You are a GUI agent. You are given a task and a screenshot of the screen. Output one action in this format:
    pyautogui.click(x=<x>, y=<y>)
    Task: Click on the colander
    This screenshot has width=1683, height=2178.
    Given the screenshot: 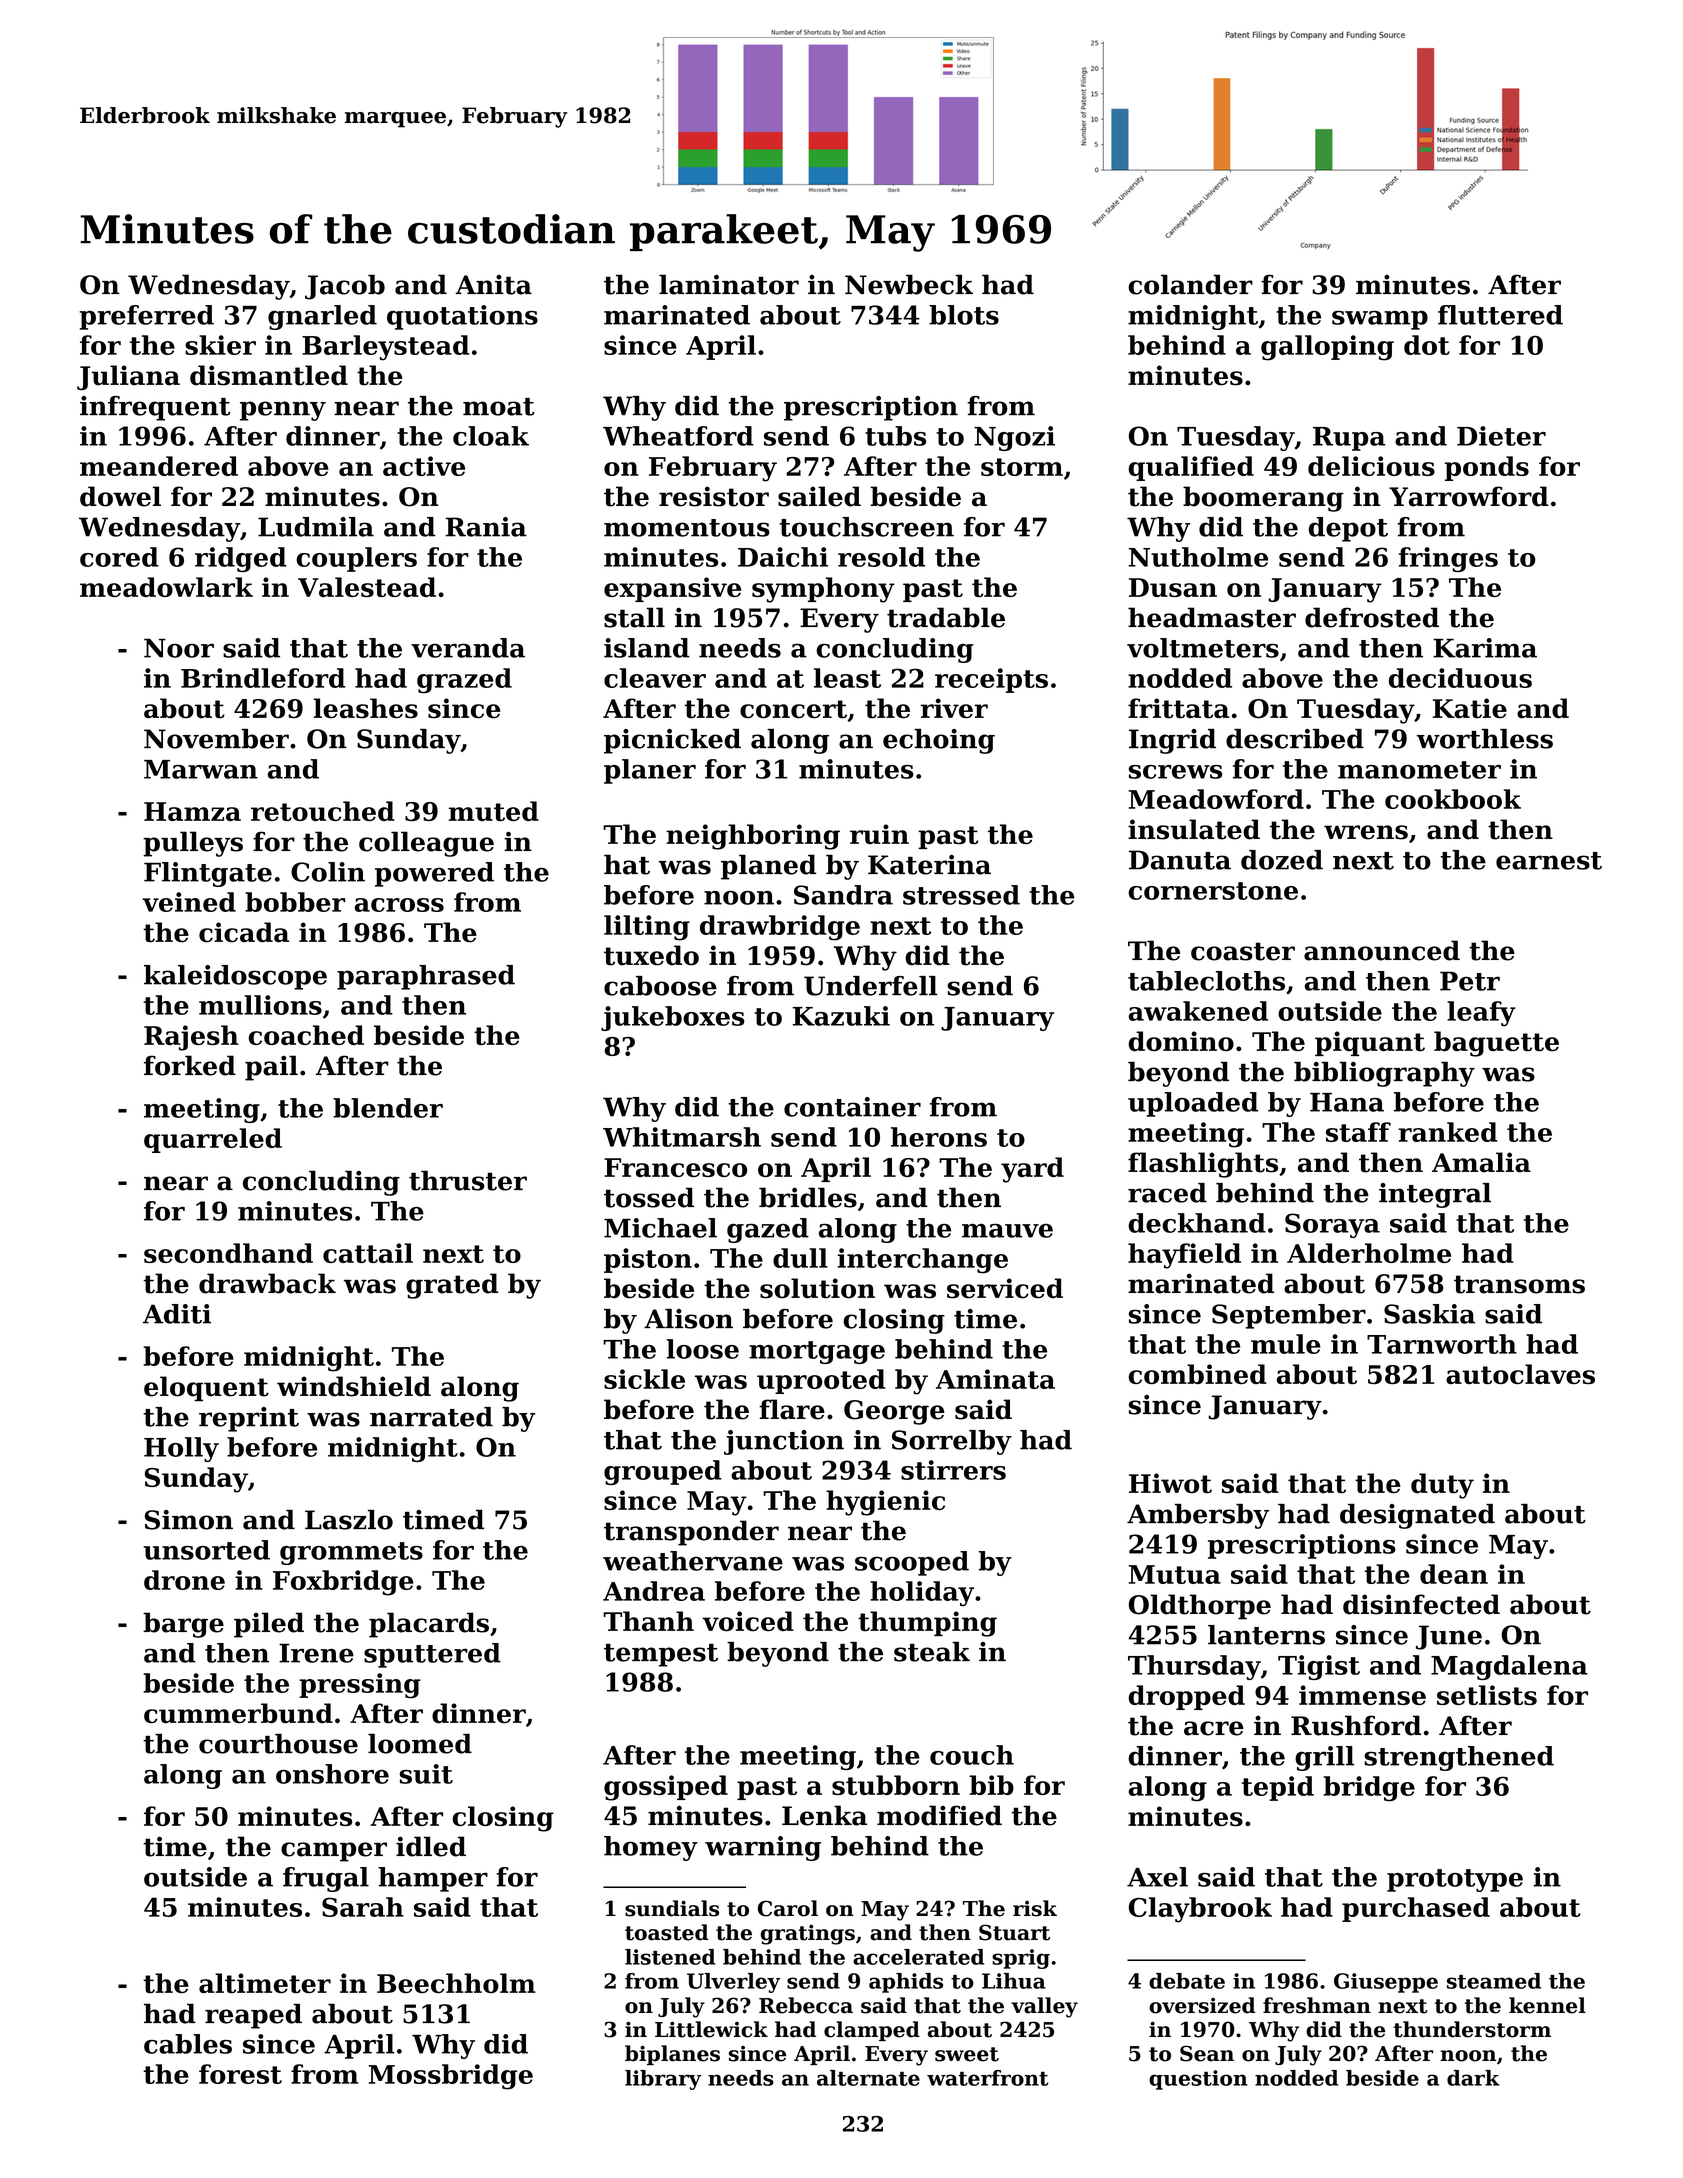 What is the action you would take?
    pyautogui.click(x=1190, y=284)
